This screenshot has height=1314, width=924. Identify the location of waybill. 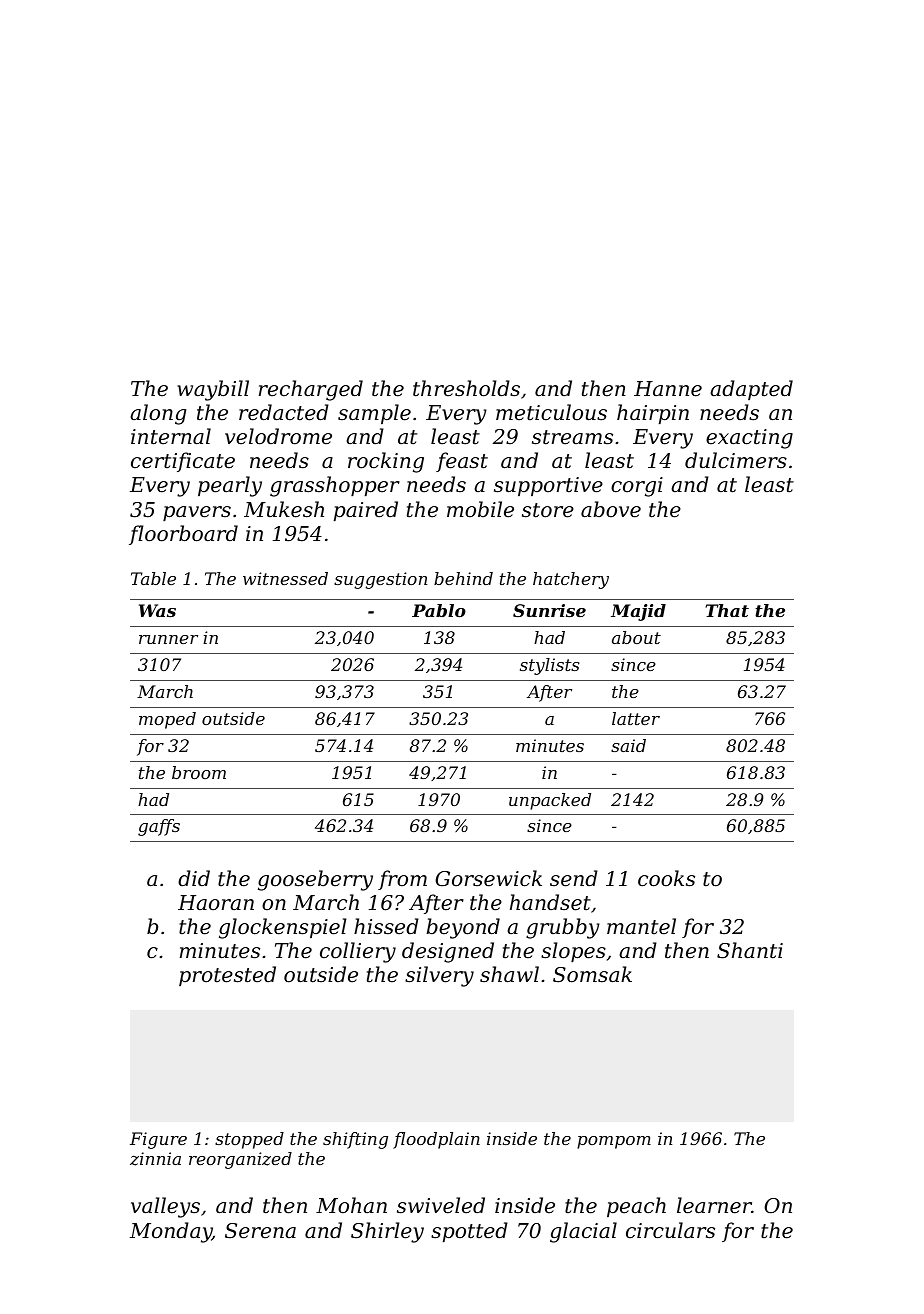
(213, 390).
